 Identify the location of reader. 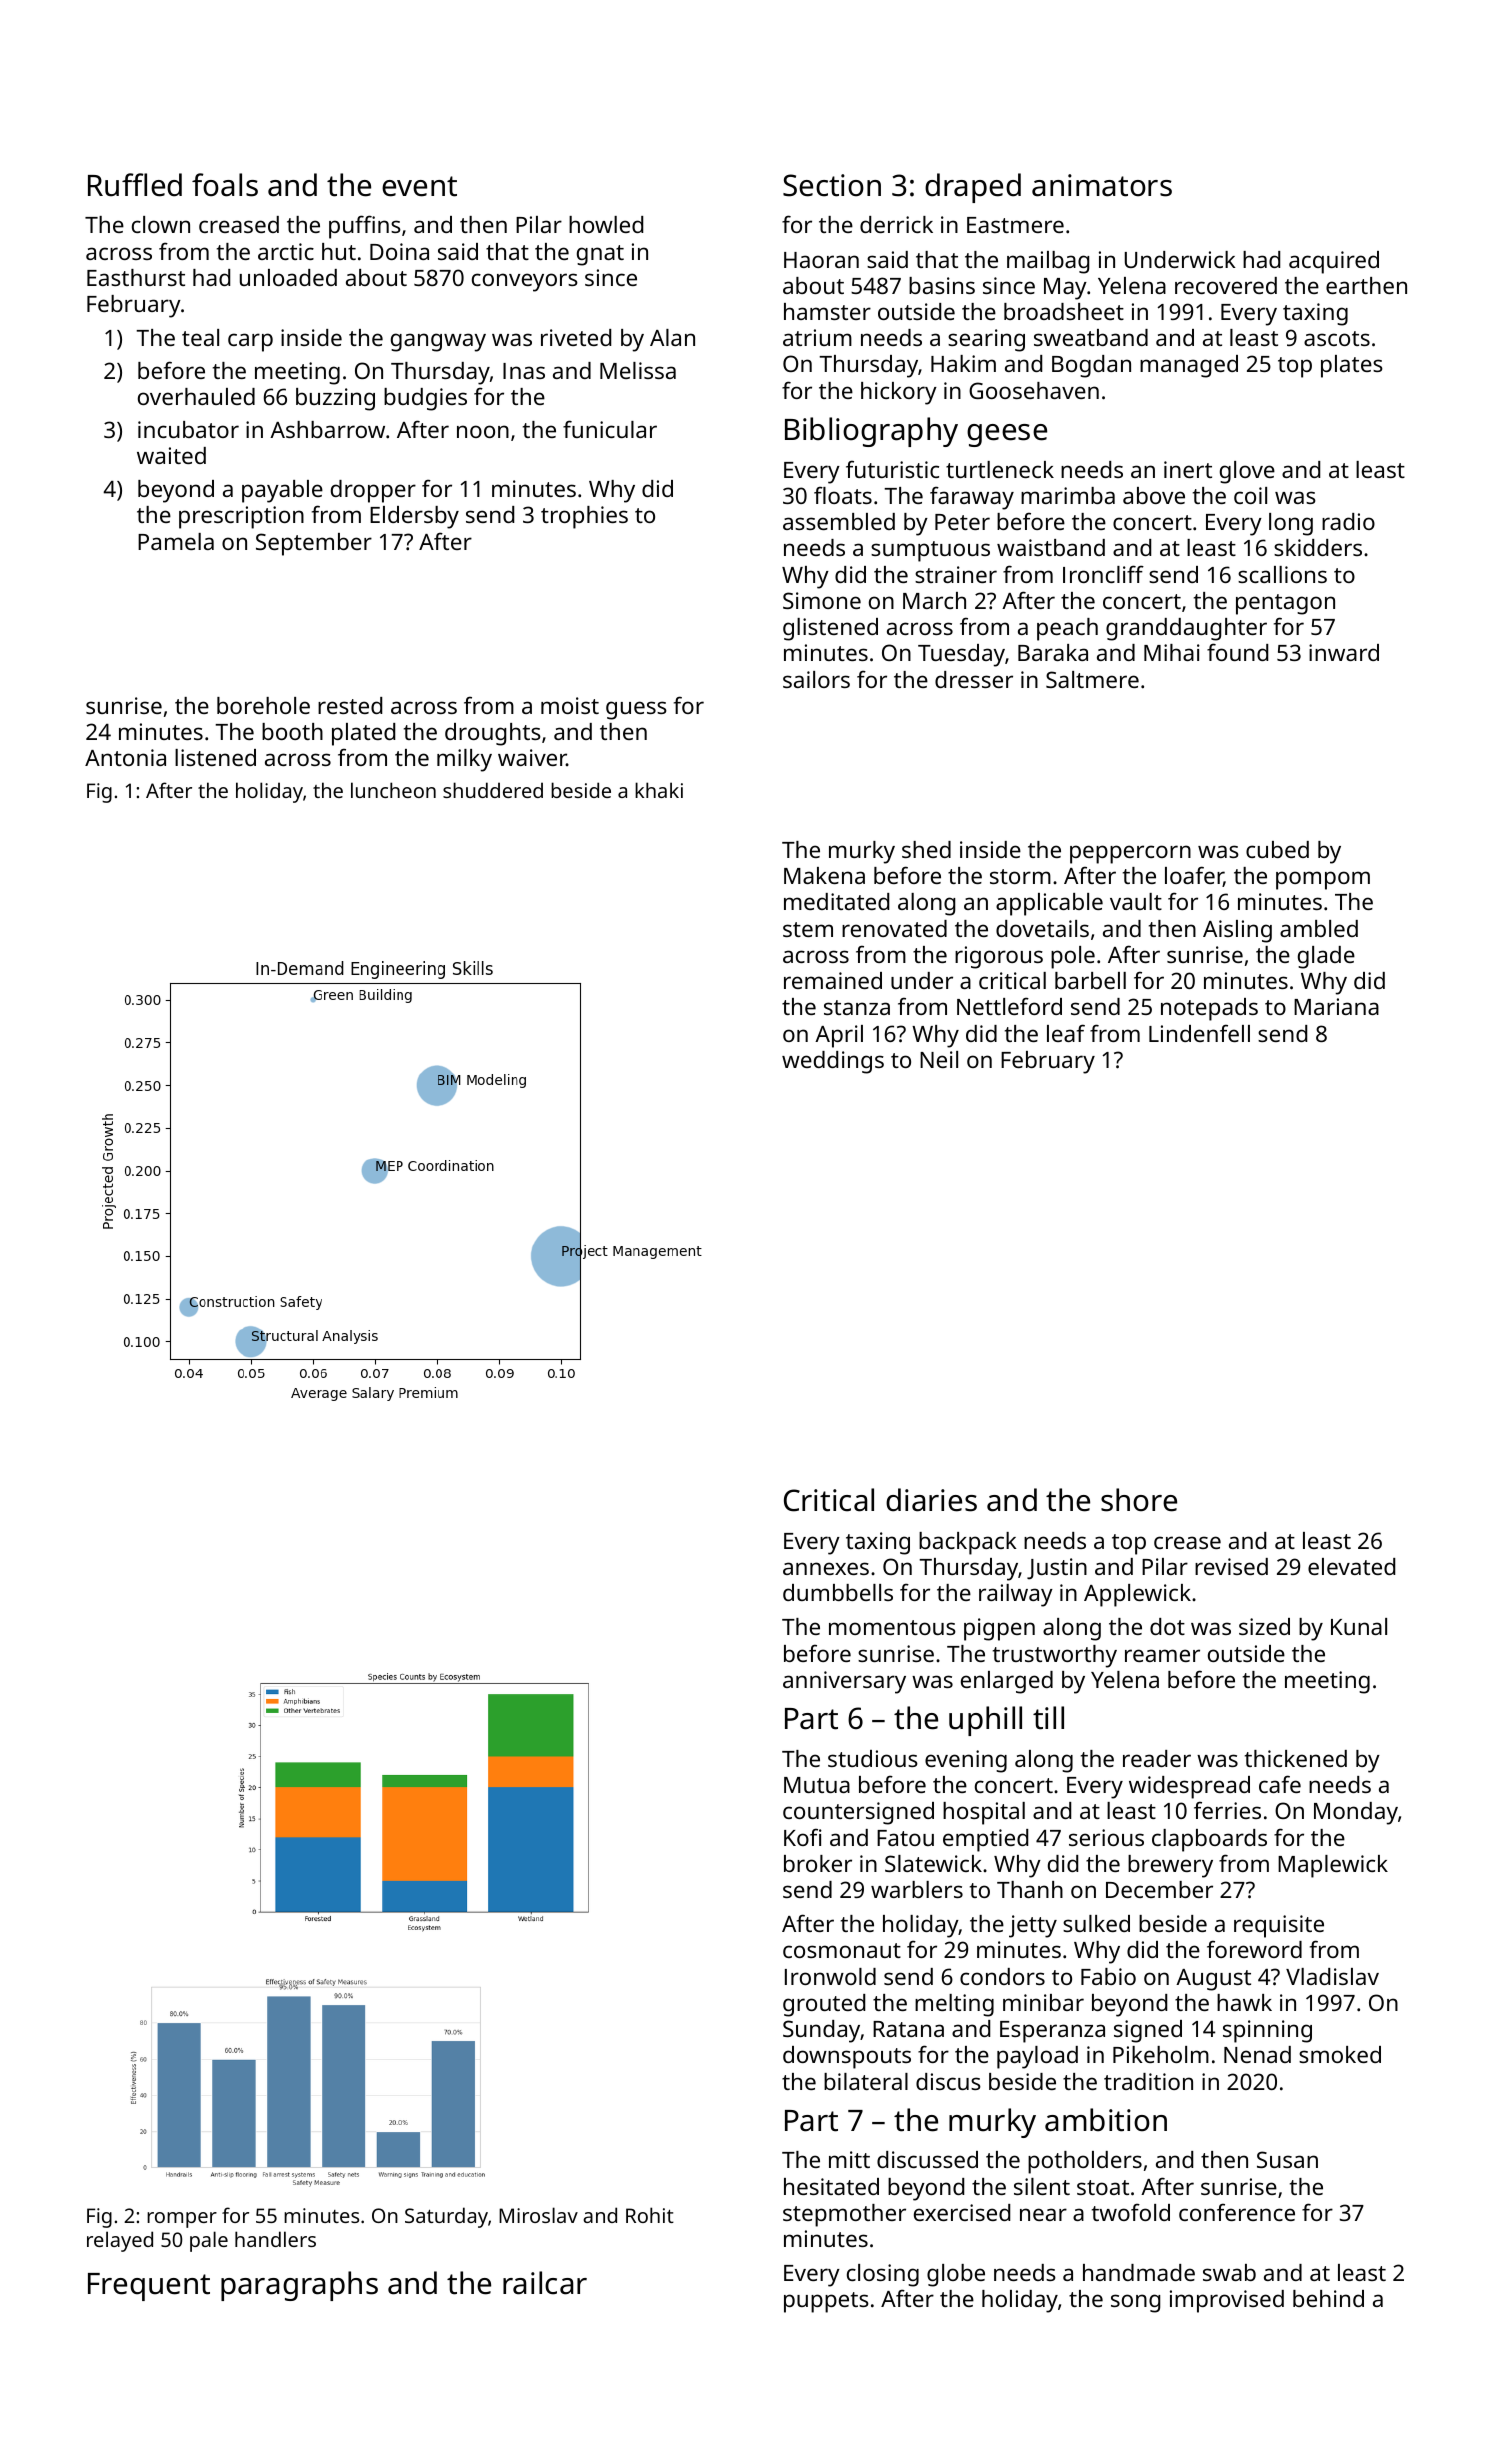
(1157, 1758).
